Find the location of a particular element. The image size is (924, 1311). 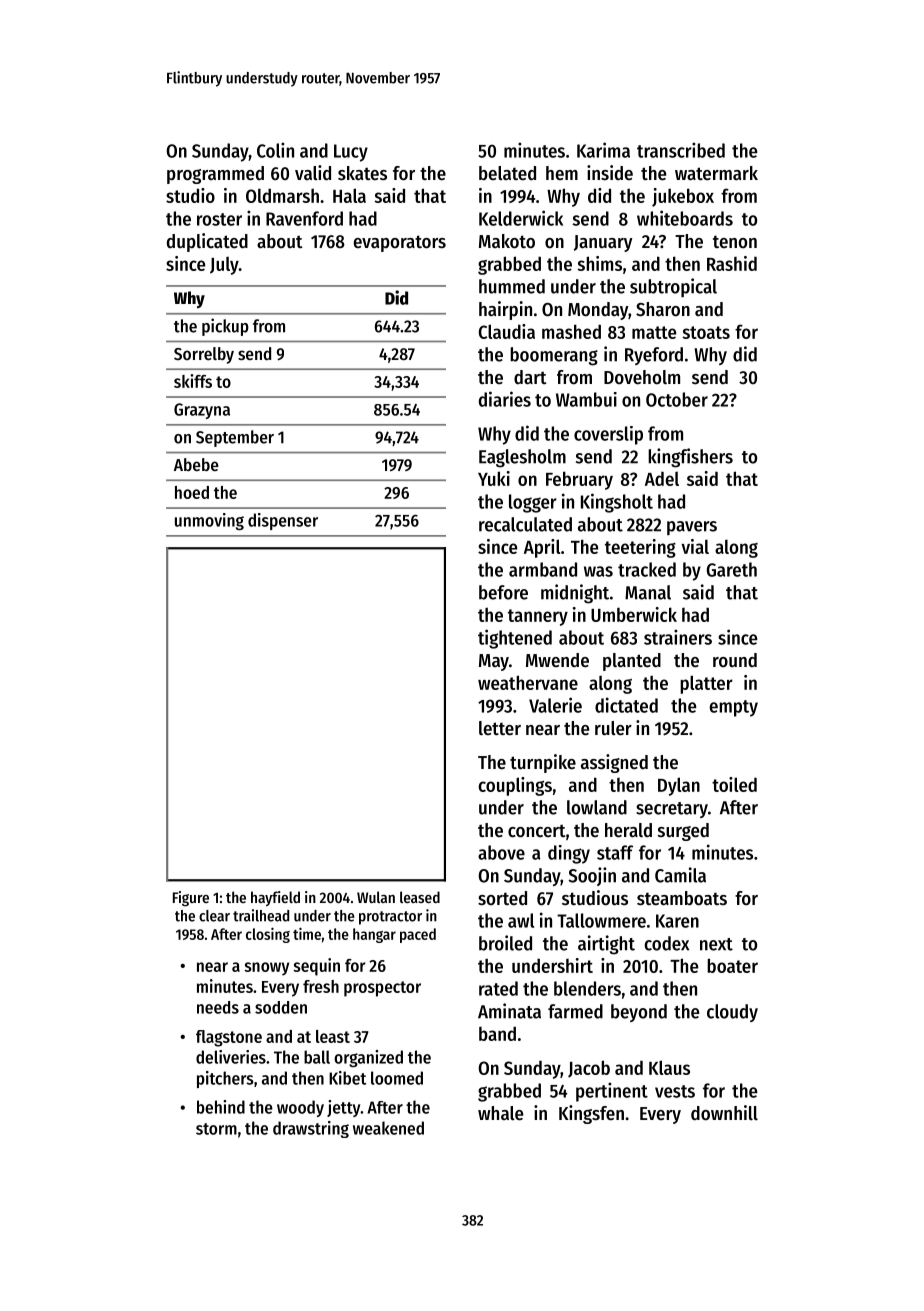

skiffs is located at coordinates (193, 381).
